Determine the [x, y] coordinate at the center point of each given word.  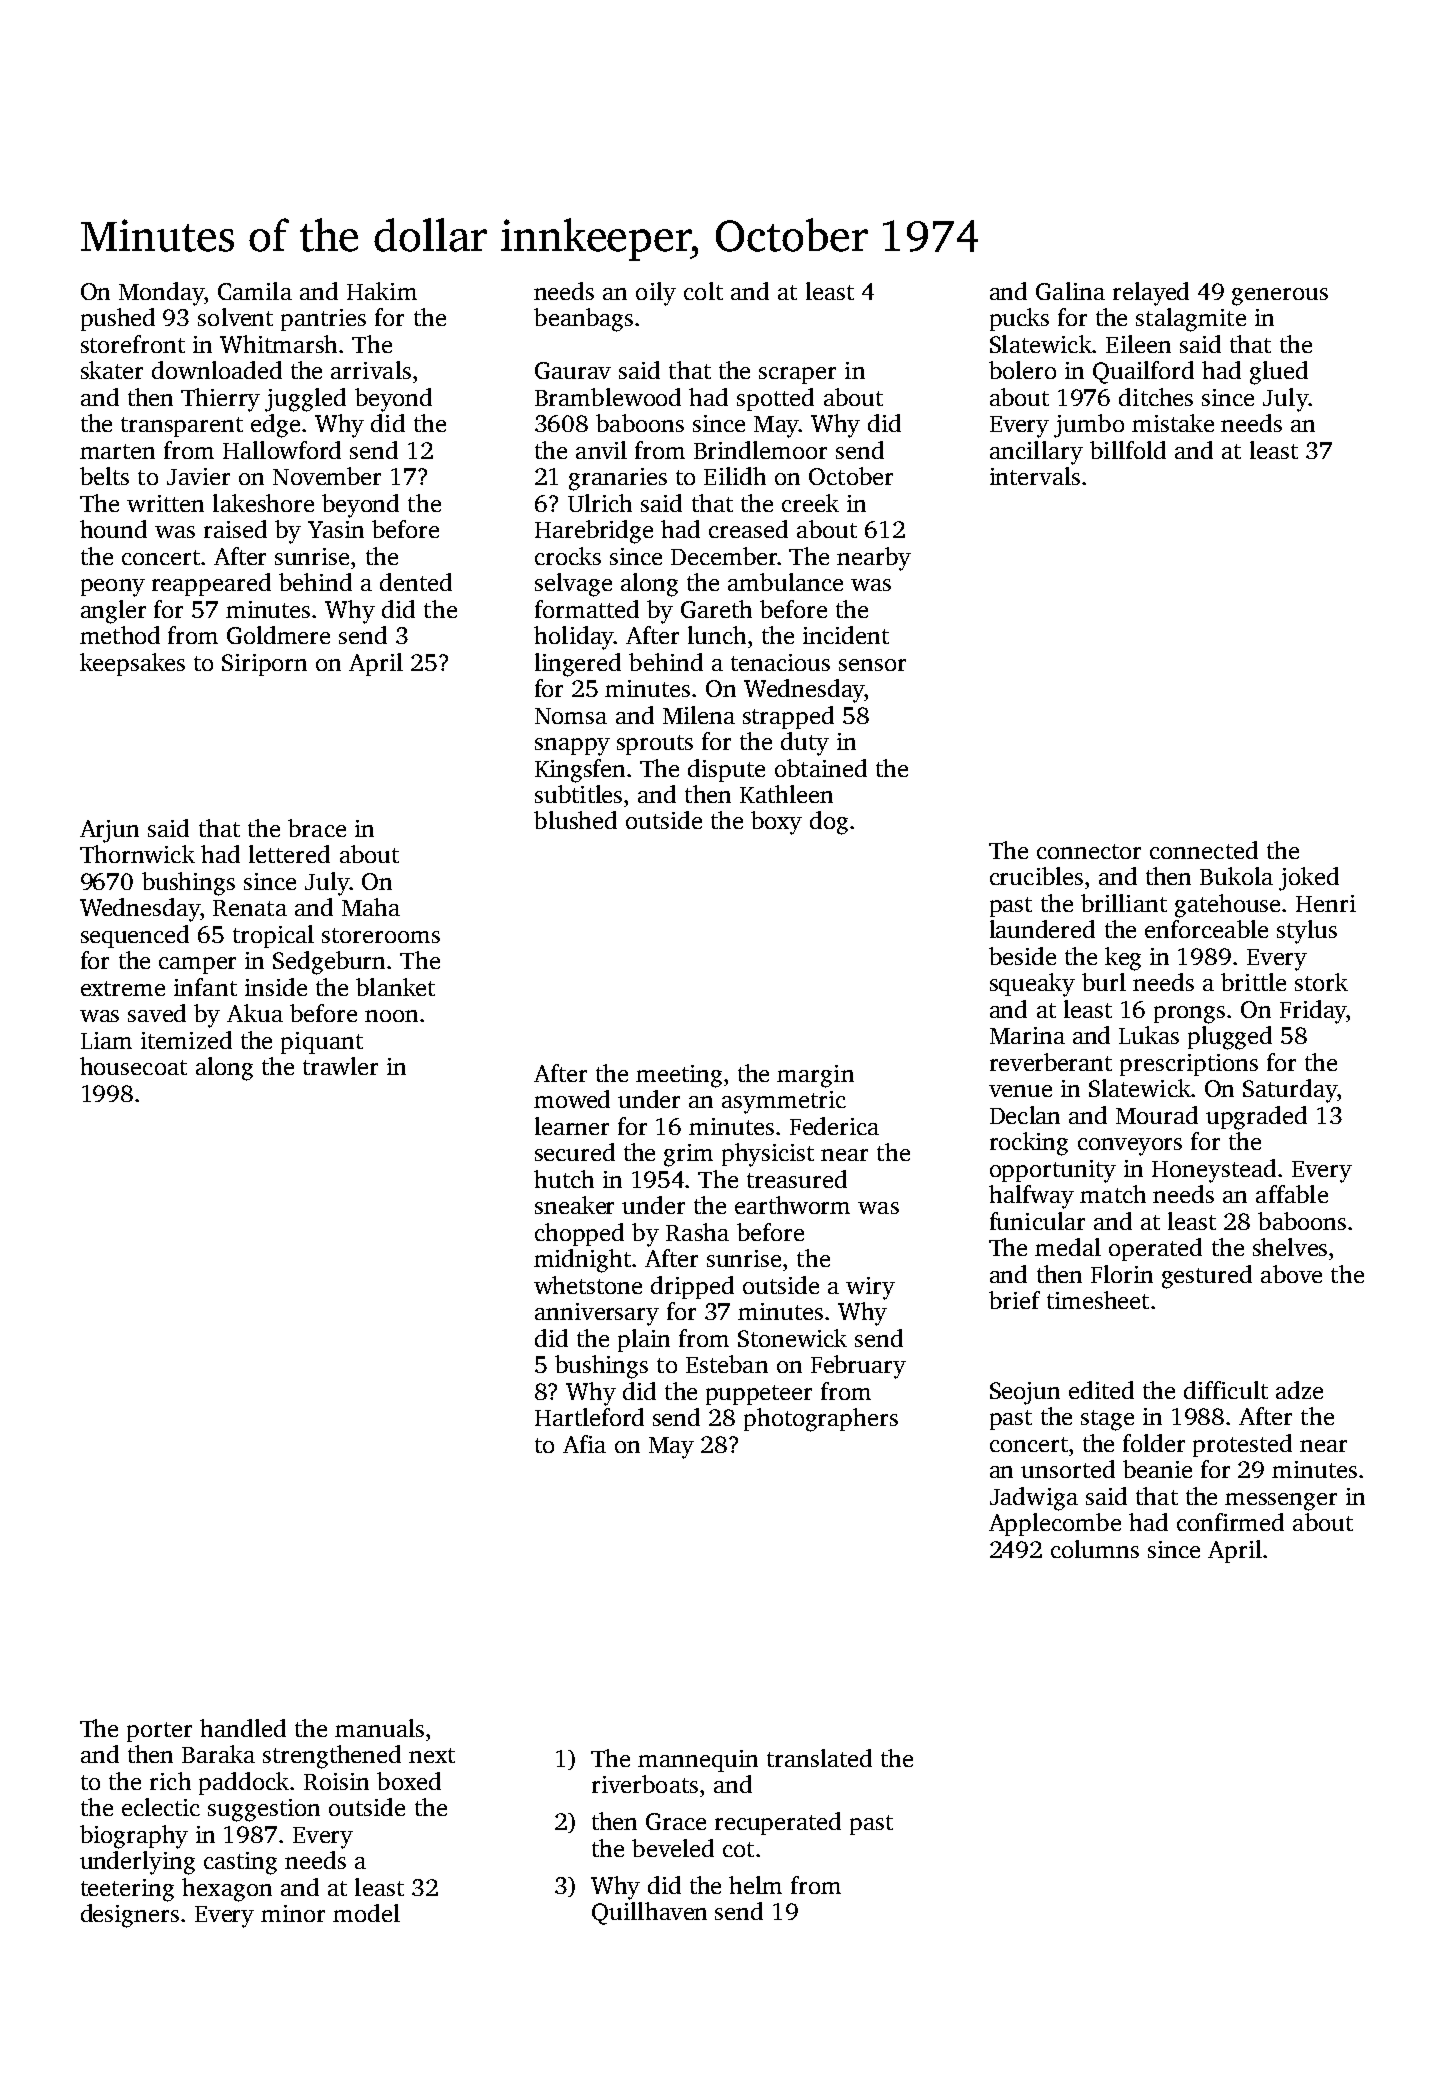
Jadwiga [1034, 1499]
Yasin [336, 529]
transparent [182, 427]
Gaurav [573, 370]
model [366, 1913]
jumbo [1089, 426]
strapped [788, 717]
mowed [572, 1099]
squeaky [1032, 985]
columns [1095, 1549]
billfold [1128, 450]
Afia [584, 1444]
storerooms [381, 935]
